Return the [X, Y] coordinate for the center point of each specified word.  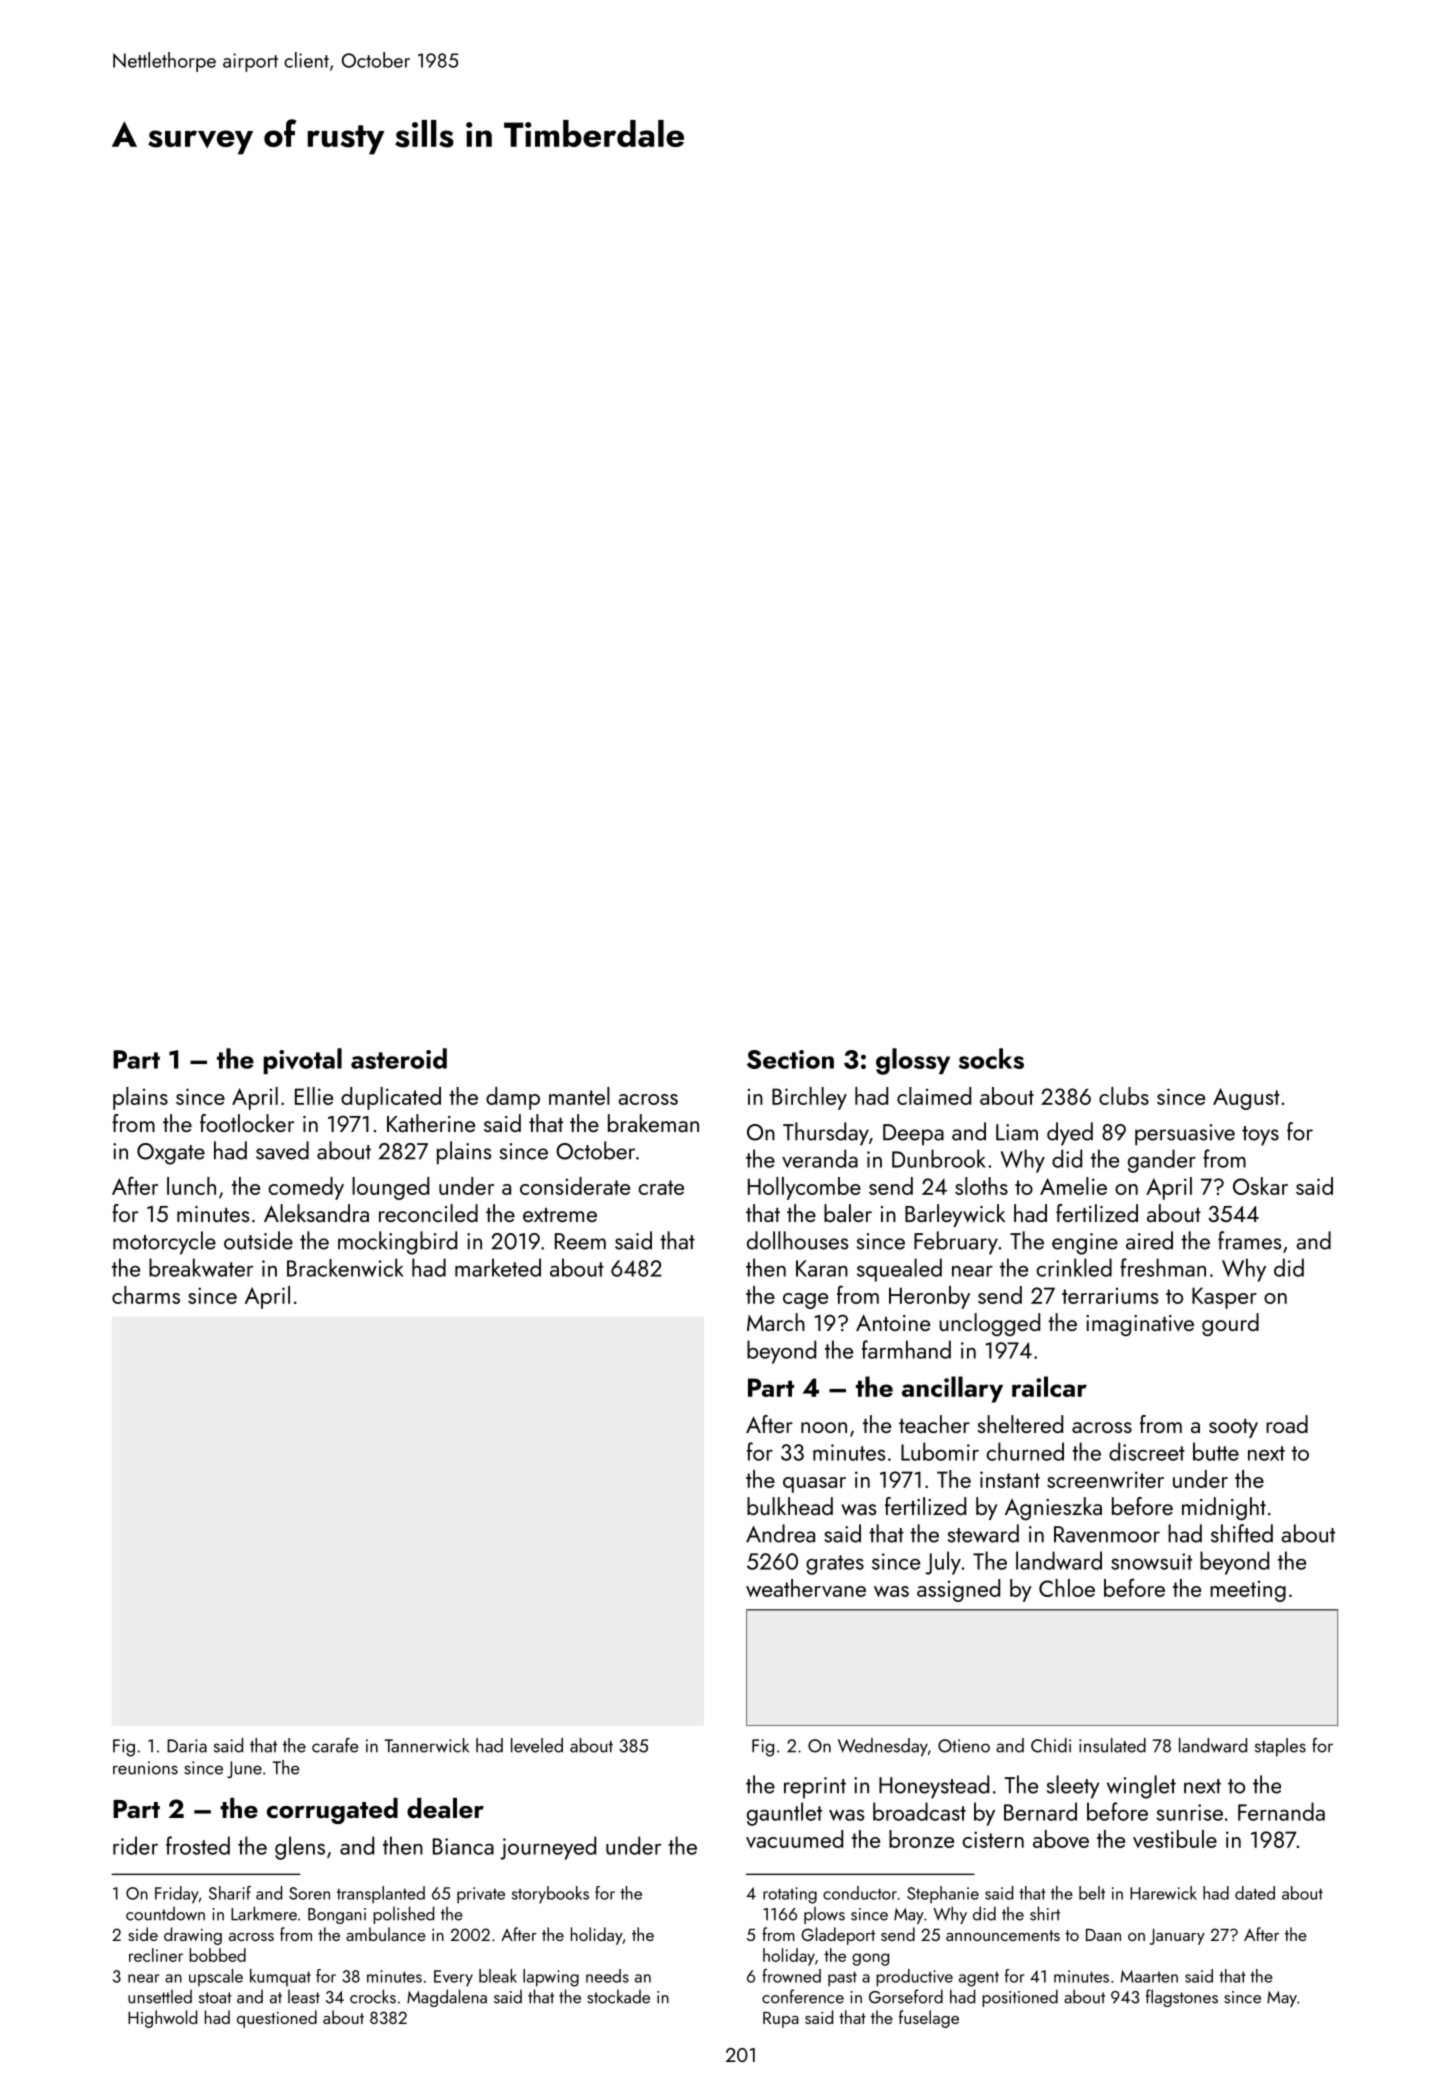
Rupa [781, 2020]
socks [991, 1058]
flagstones [1182, 1998]
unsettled [160, 1997]
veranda [820, 1158]
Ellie [314, 1096]
